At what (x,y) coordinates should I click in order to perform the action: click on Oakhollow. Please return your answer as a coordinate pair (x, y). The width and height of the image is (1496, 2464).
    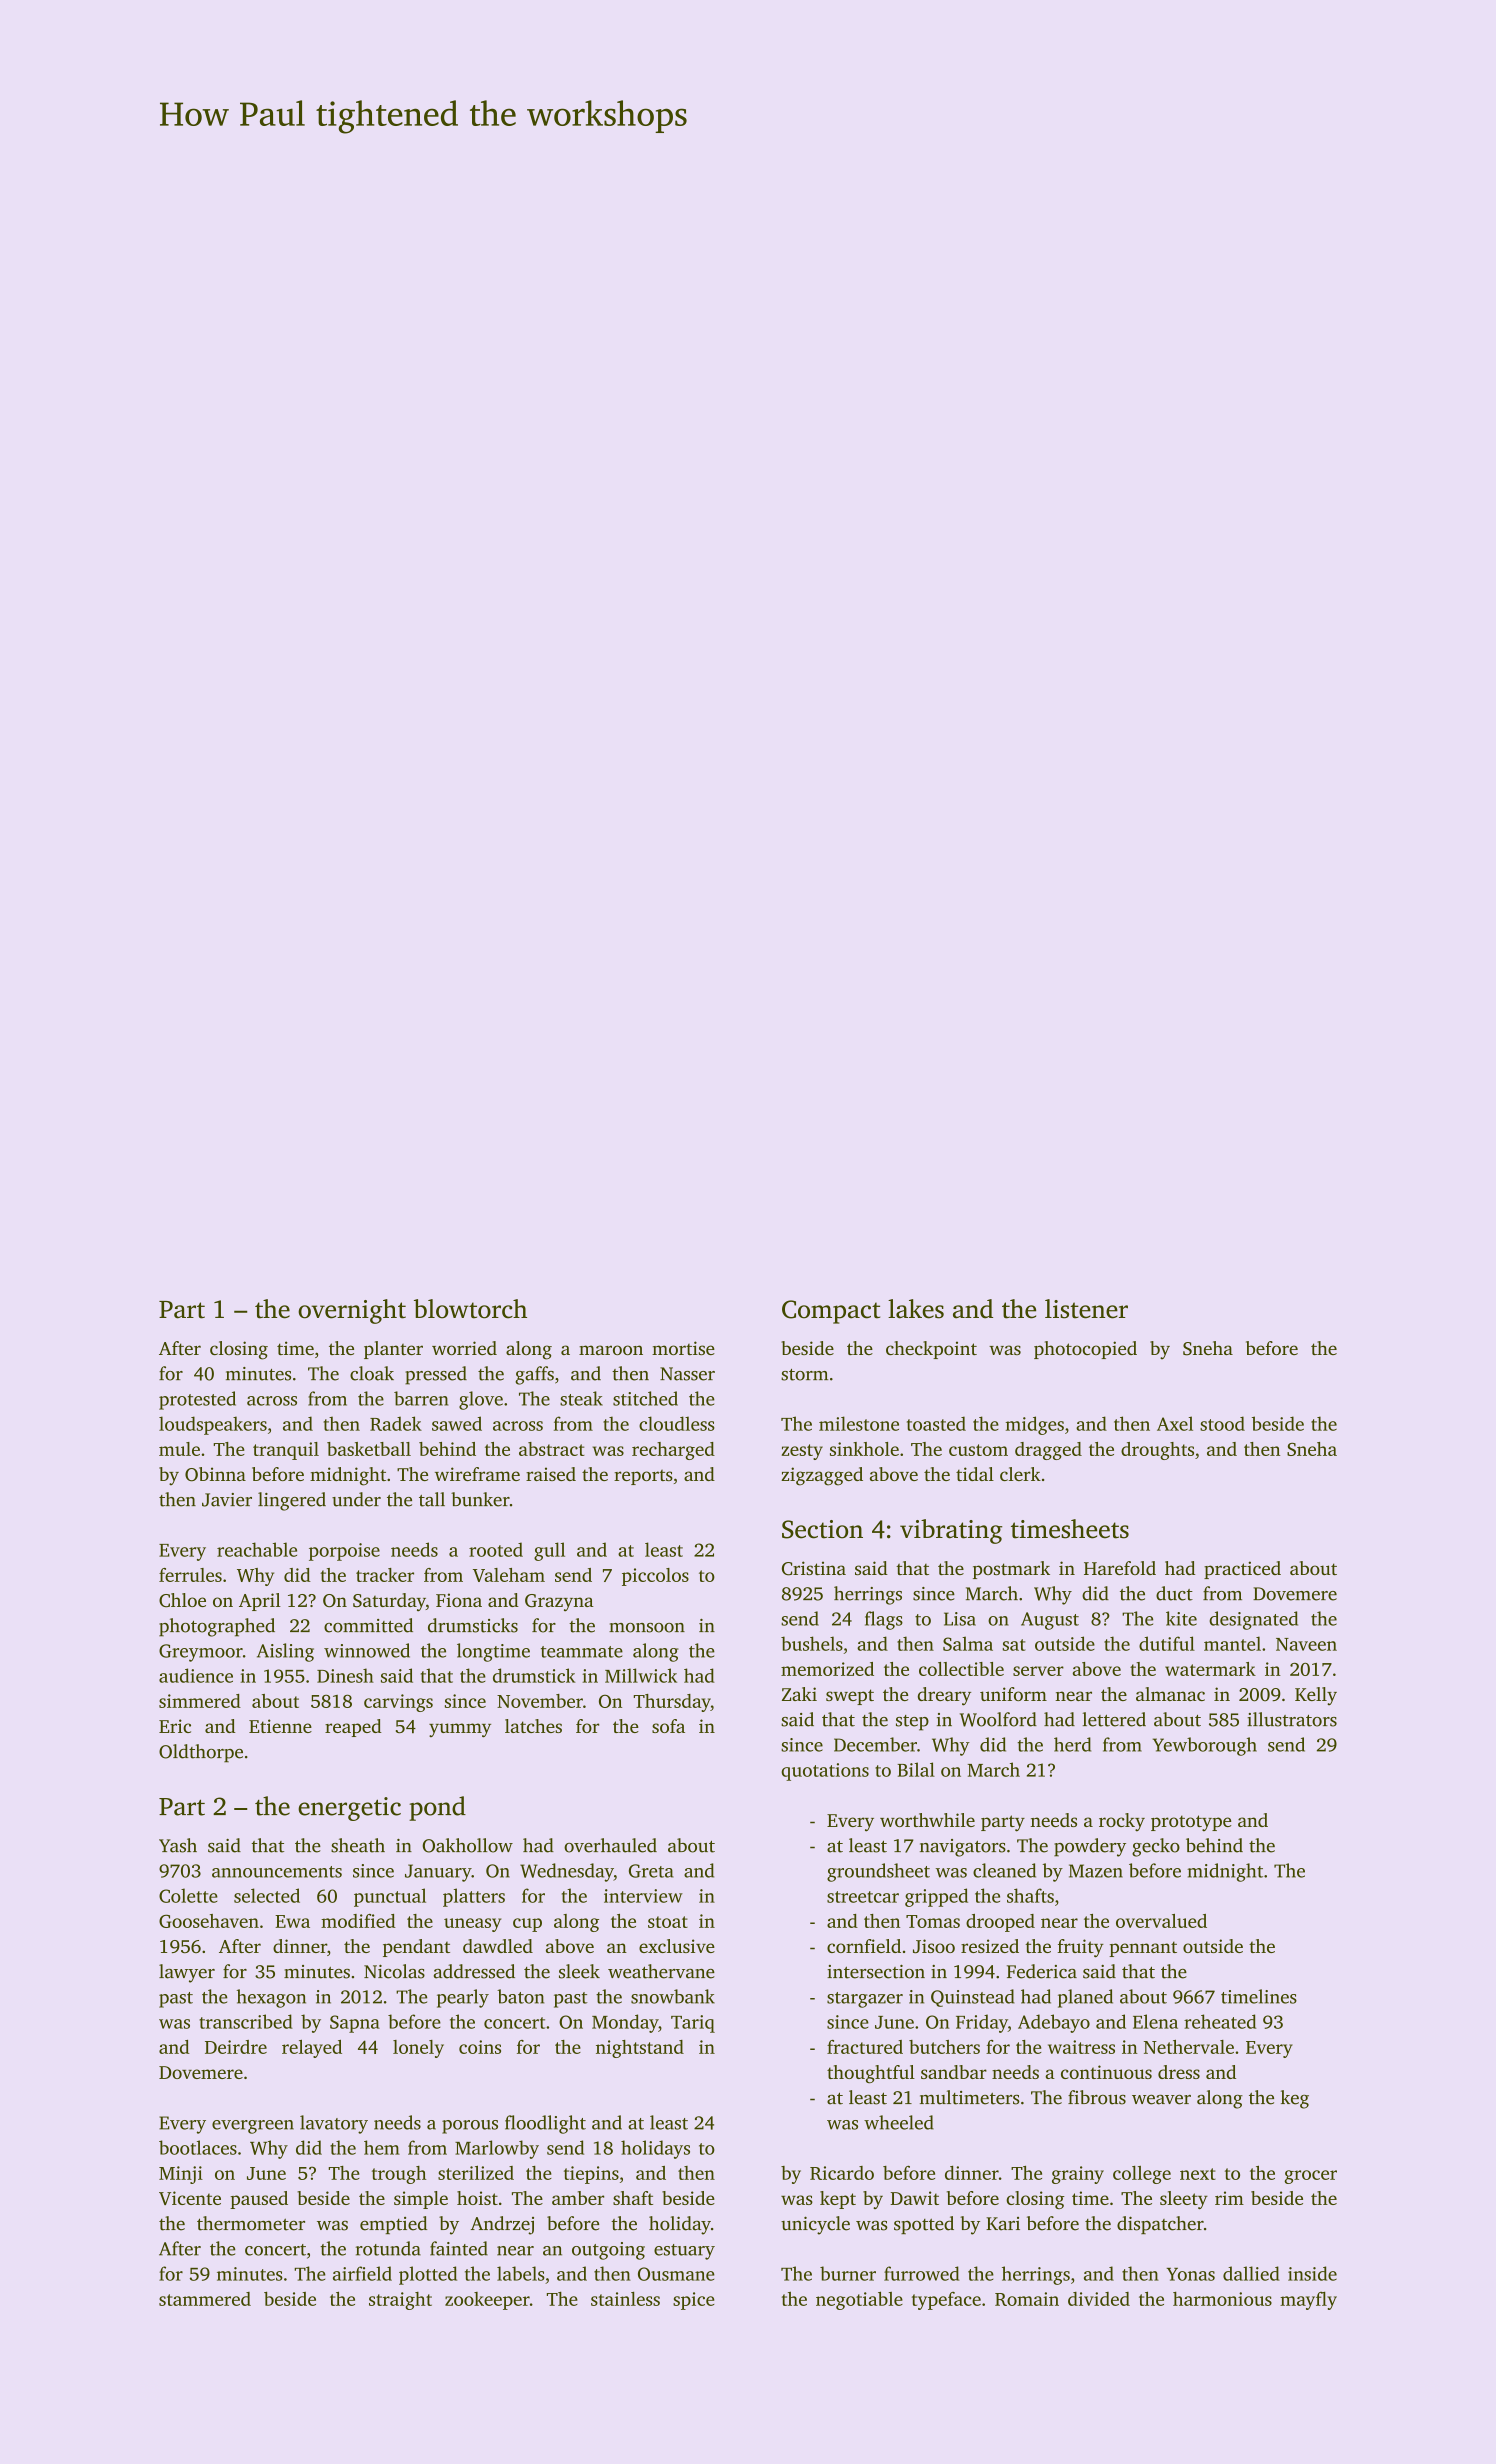
    Looking at the image, I should click on (467, 1845).
